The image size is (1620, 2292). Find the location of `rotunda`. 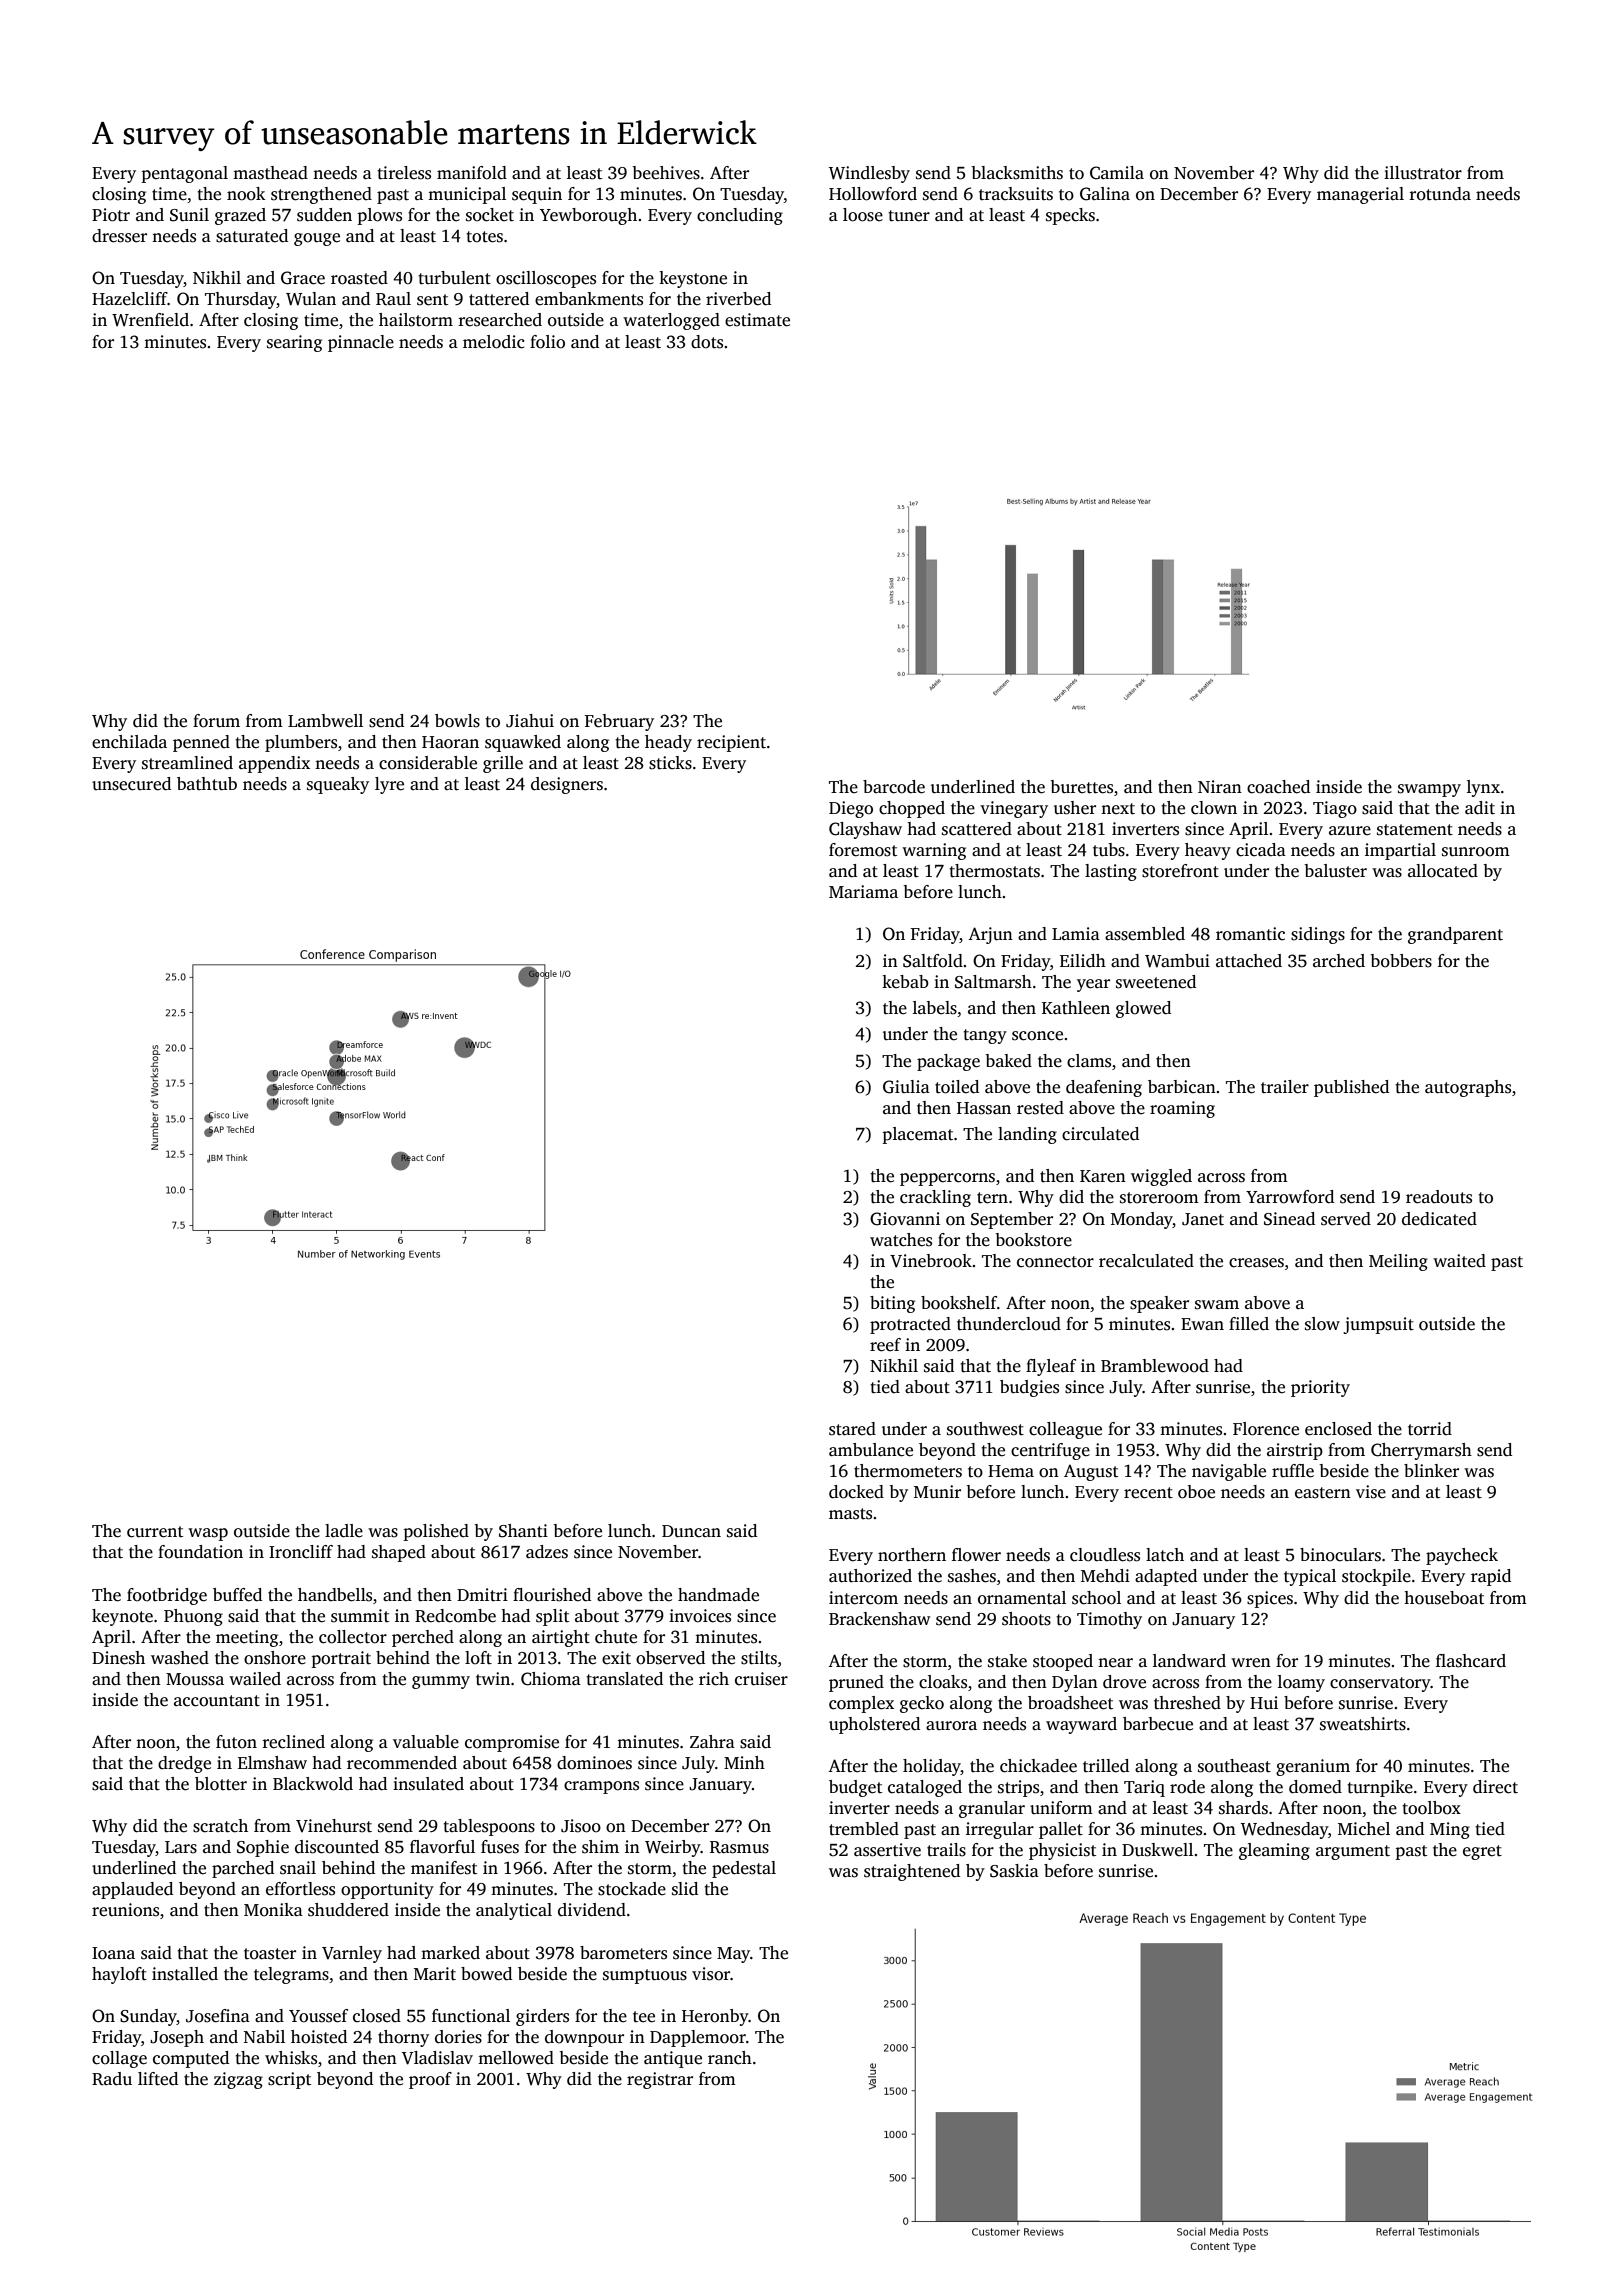

rotunda is located at coordinates (1440, 194).
